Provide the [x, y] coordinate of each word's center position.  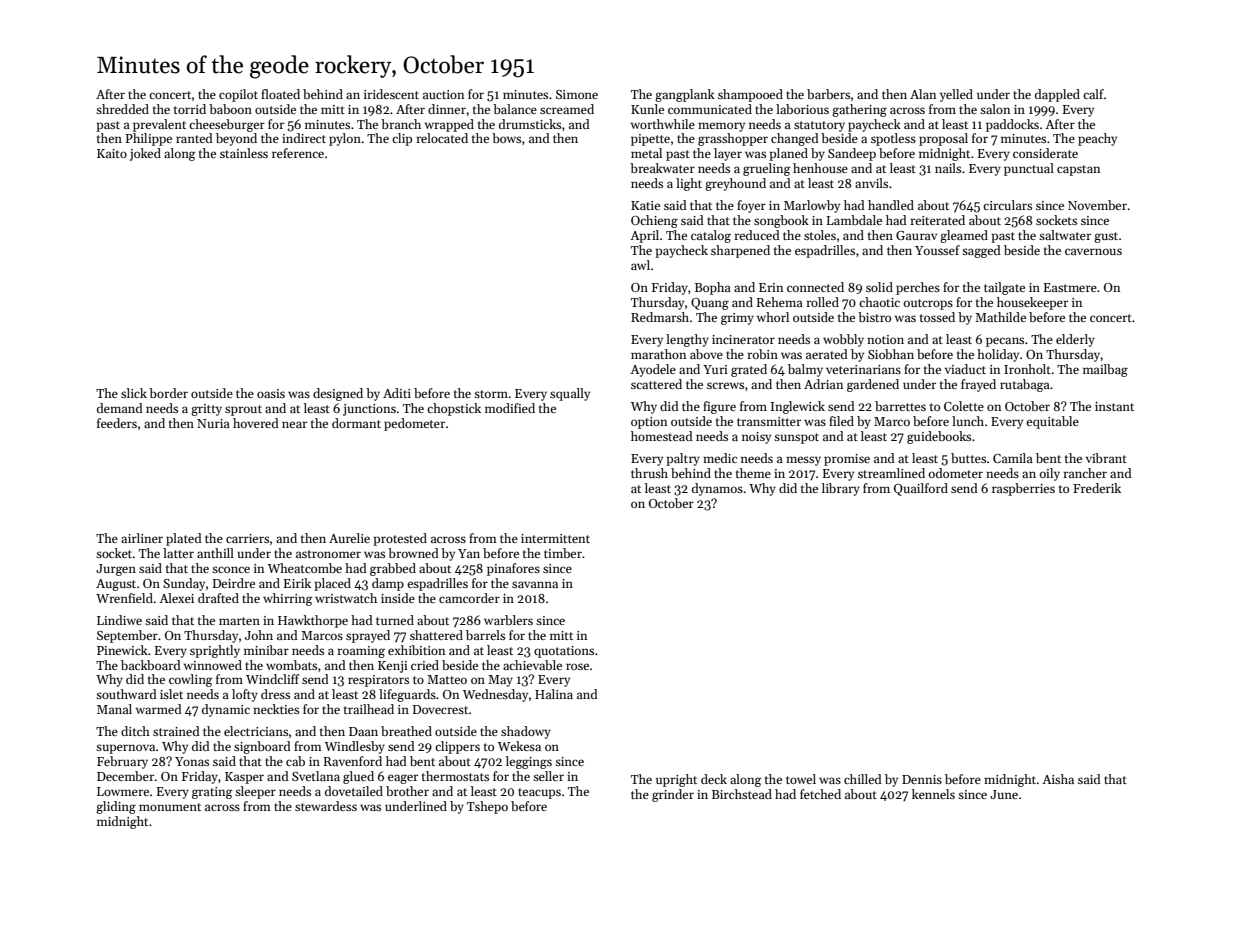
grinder [673, 795]
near [294, 424]
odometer [956, 473]
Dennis [922, 779]
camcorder [469, 598]
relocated [442, 138]
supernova [125, 749]
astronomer [328, 554]
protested [400, 539]
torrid [190, 109]
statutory [819, 126]
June [1004, 794]
